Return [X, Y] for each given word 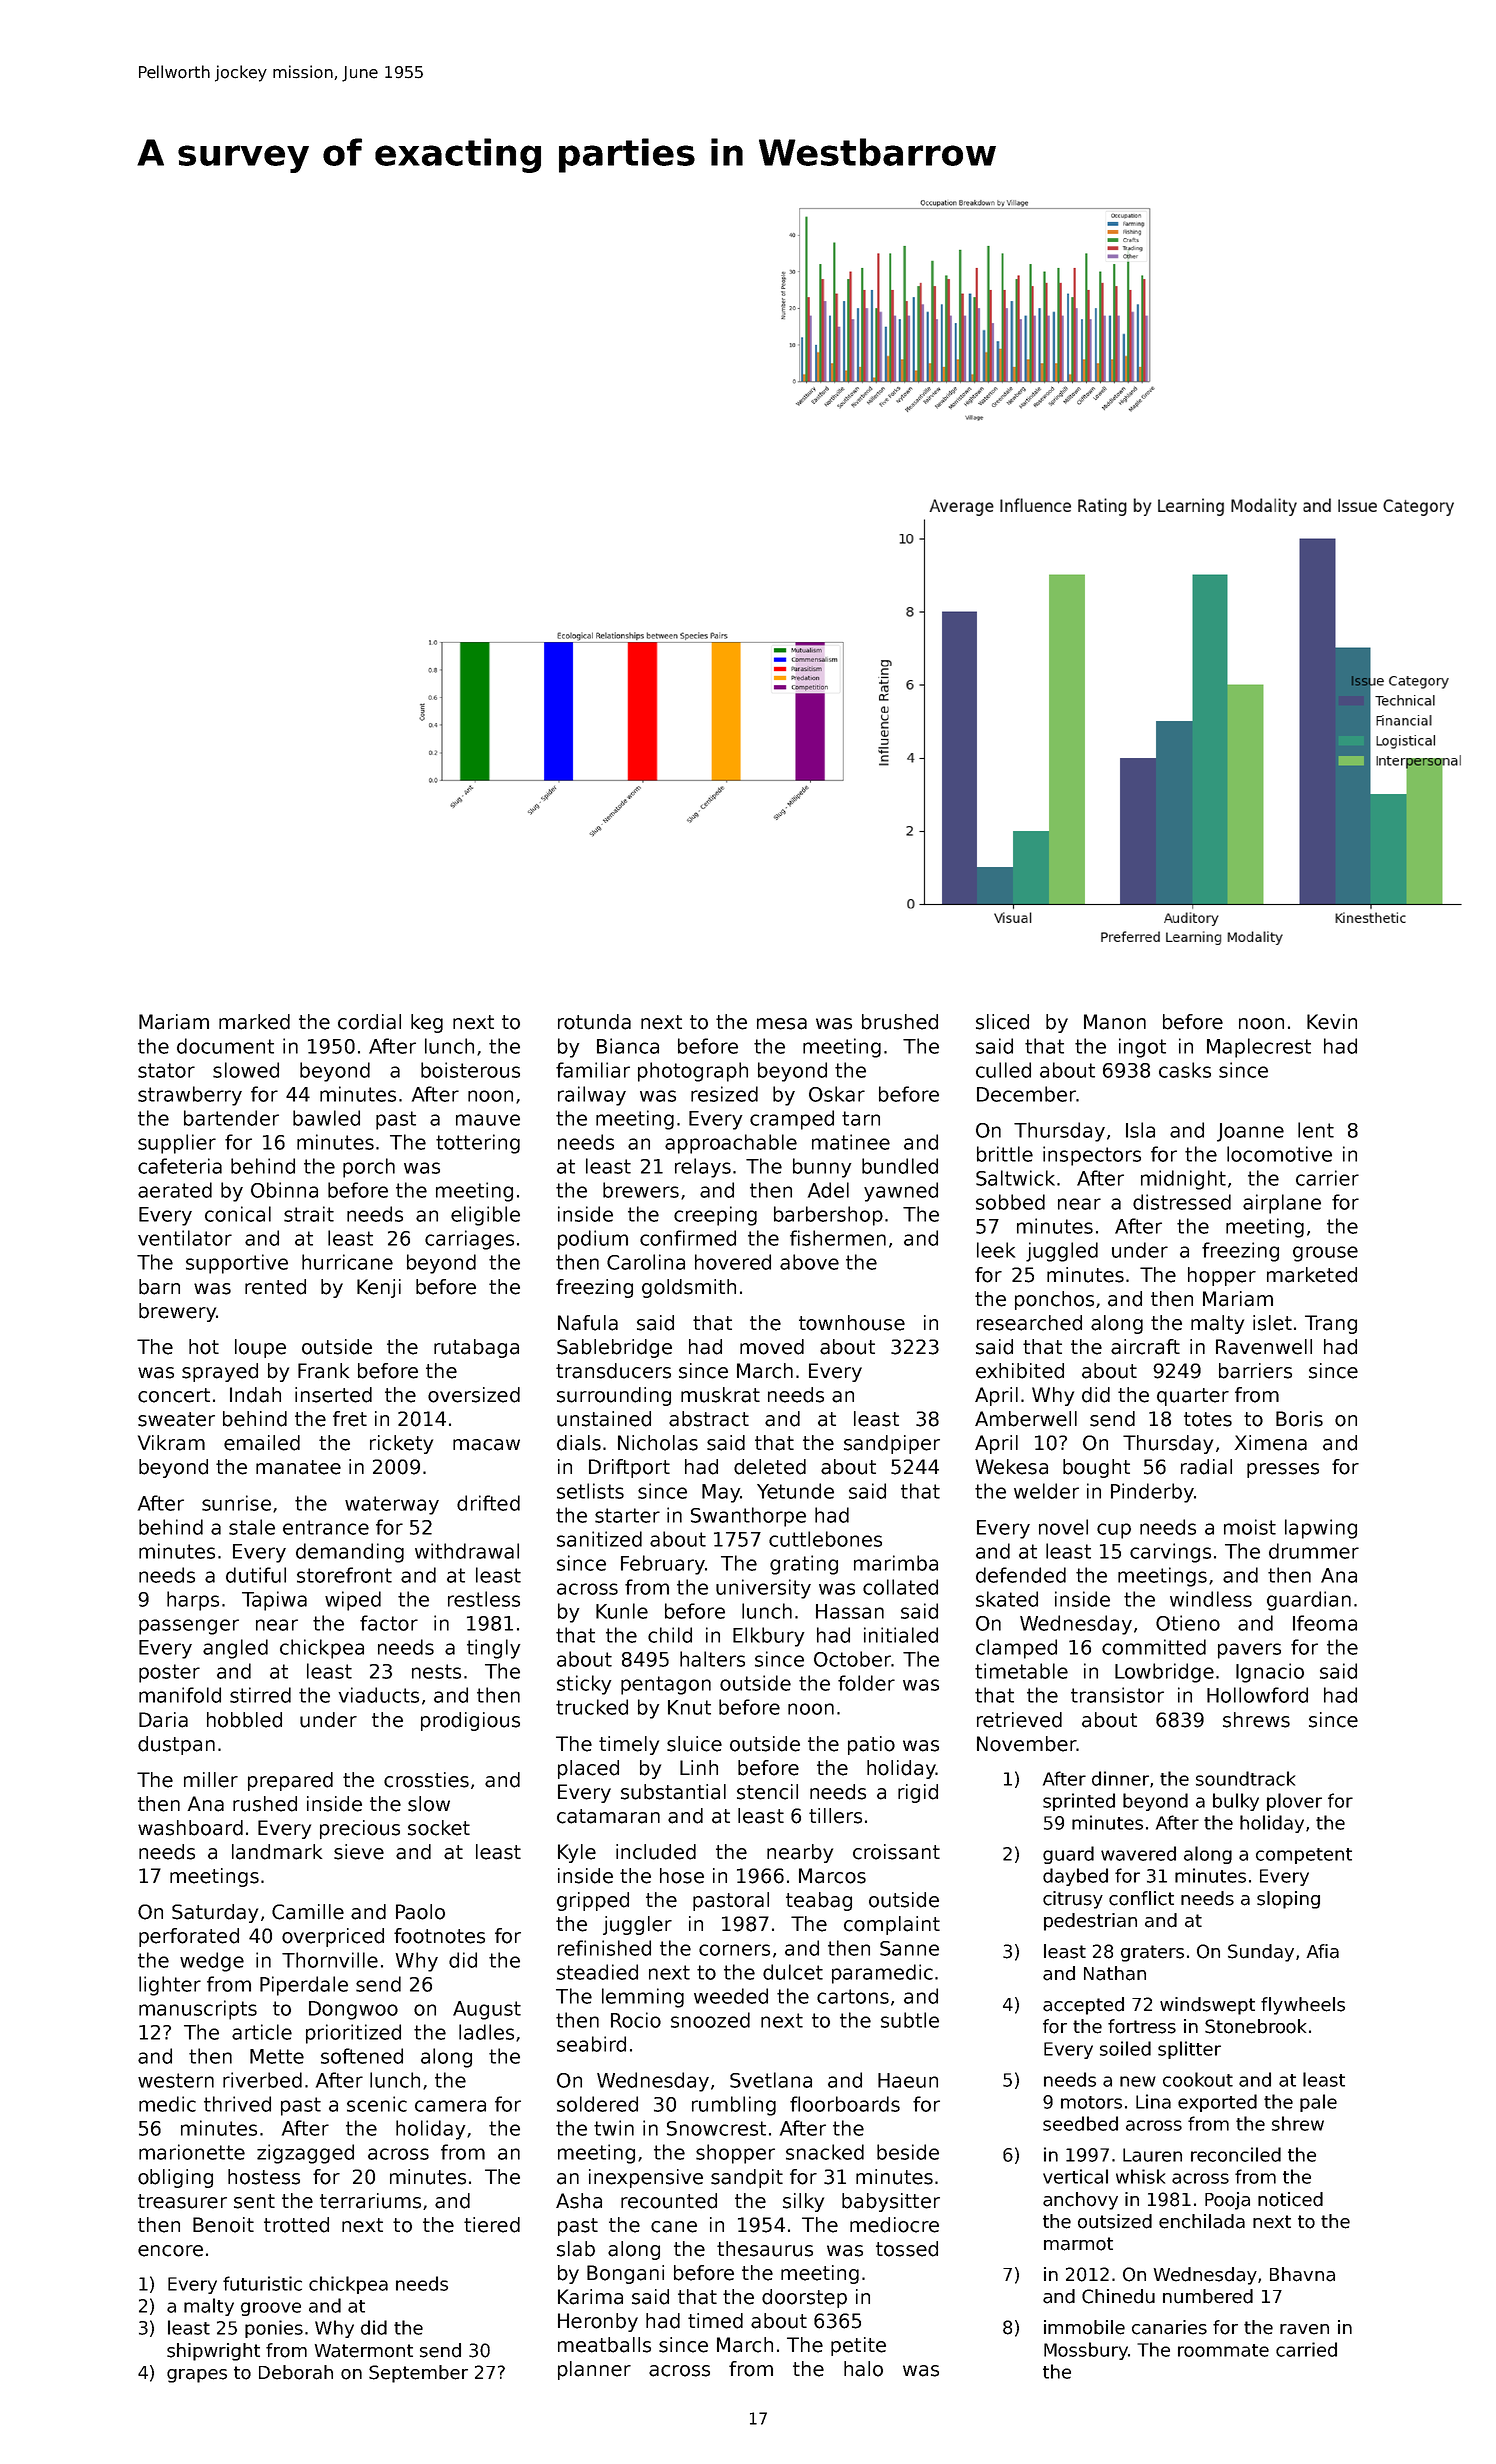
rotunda [594, 1022]
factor [389, 1623]
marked [254, 1022]
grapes [197, 2376]
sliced [1002, 1022]
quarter [1193, 1397]
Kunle [622, 1611]
